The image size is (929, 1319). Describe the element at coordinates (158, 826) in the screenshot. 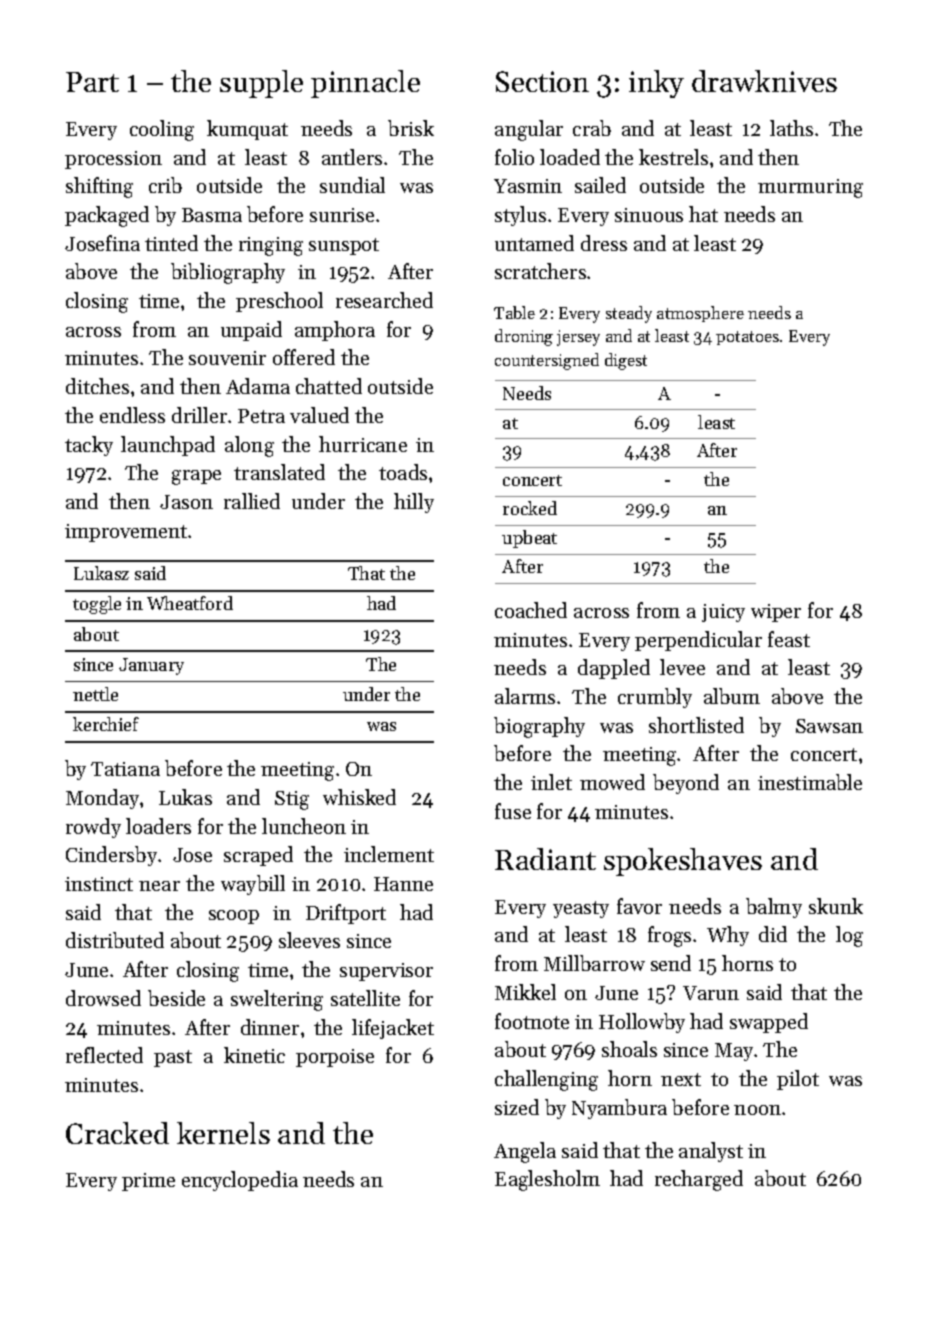

I see `loaders` at that location.
